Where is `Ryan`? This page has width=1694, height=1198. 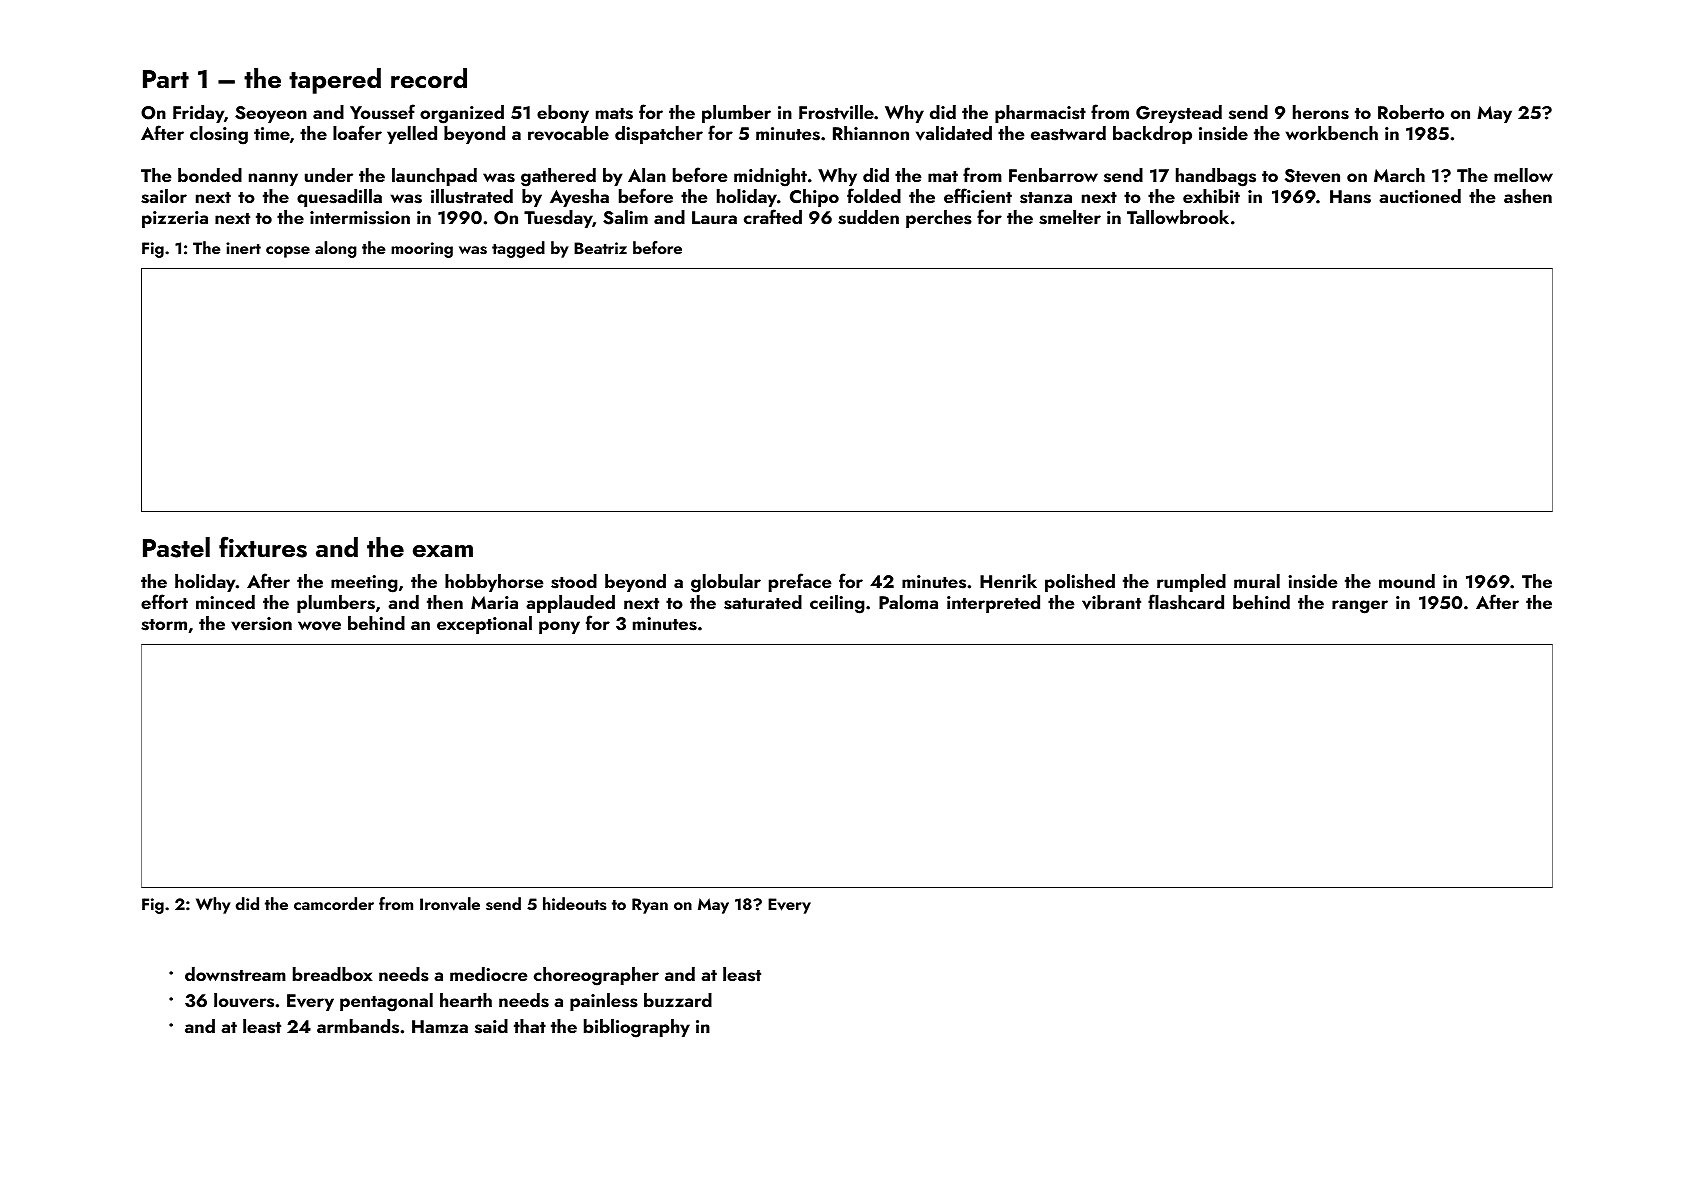
Ryan is located at coordinates (650, 906).
